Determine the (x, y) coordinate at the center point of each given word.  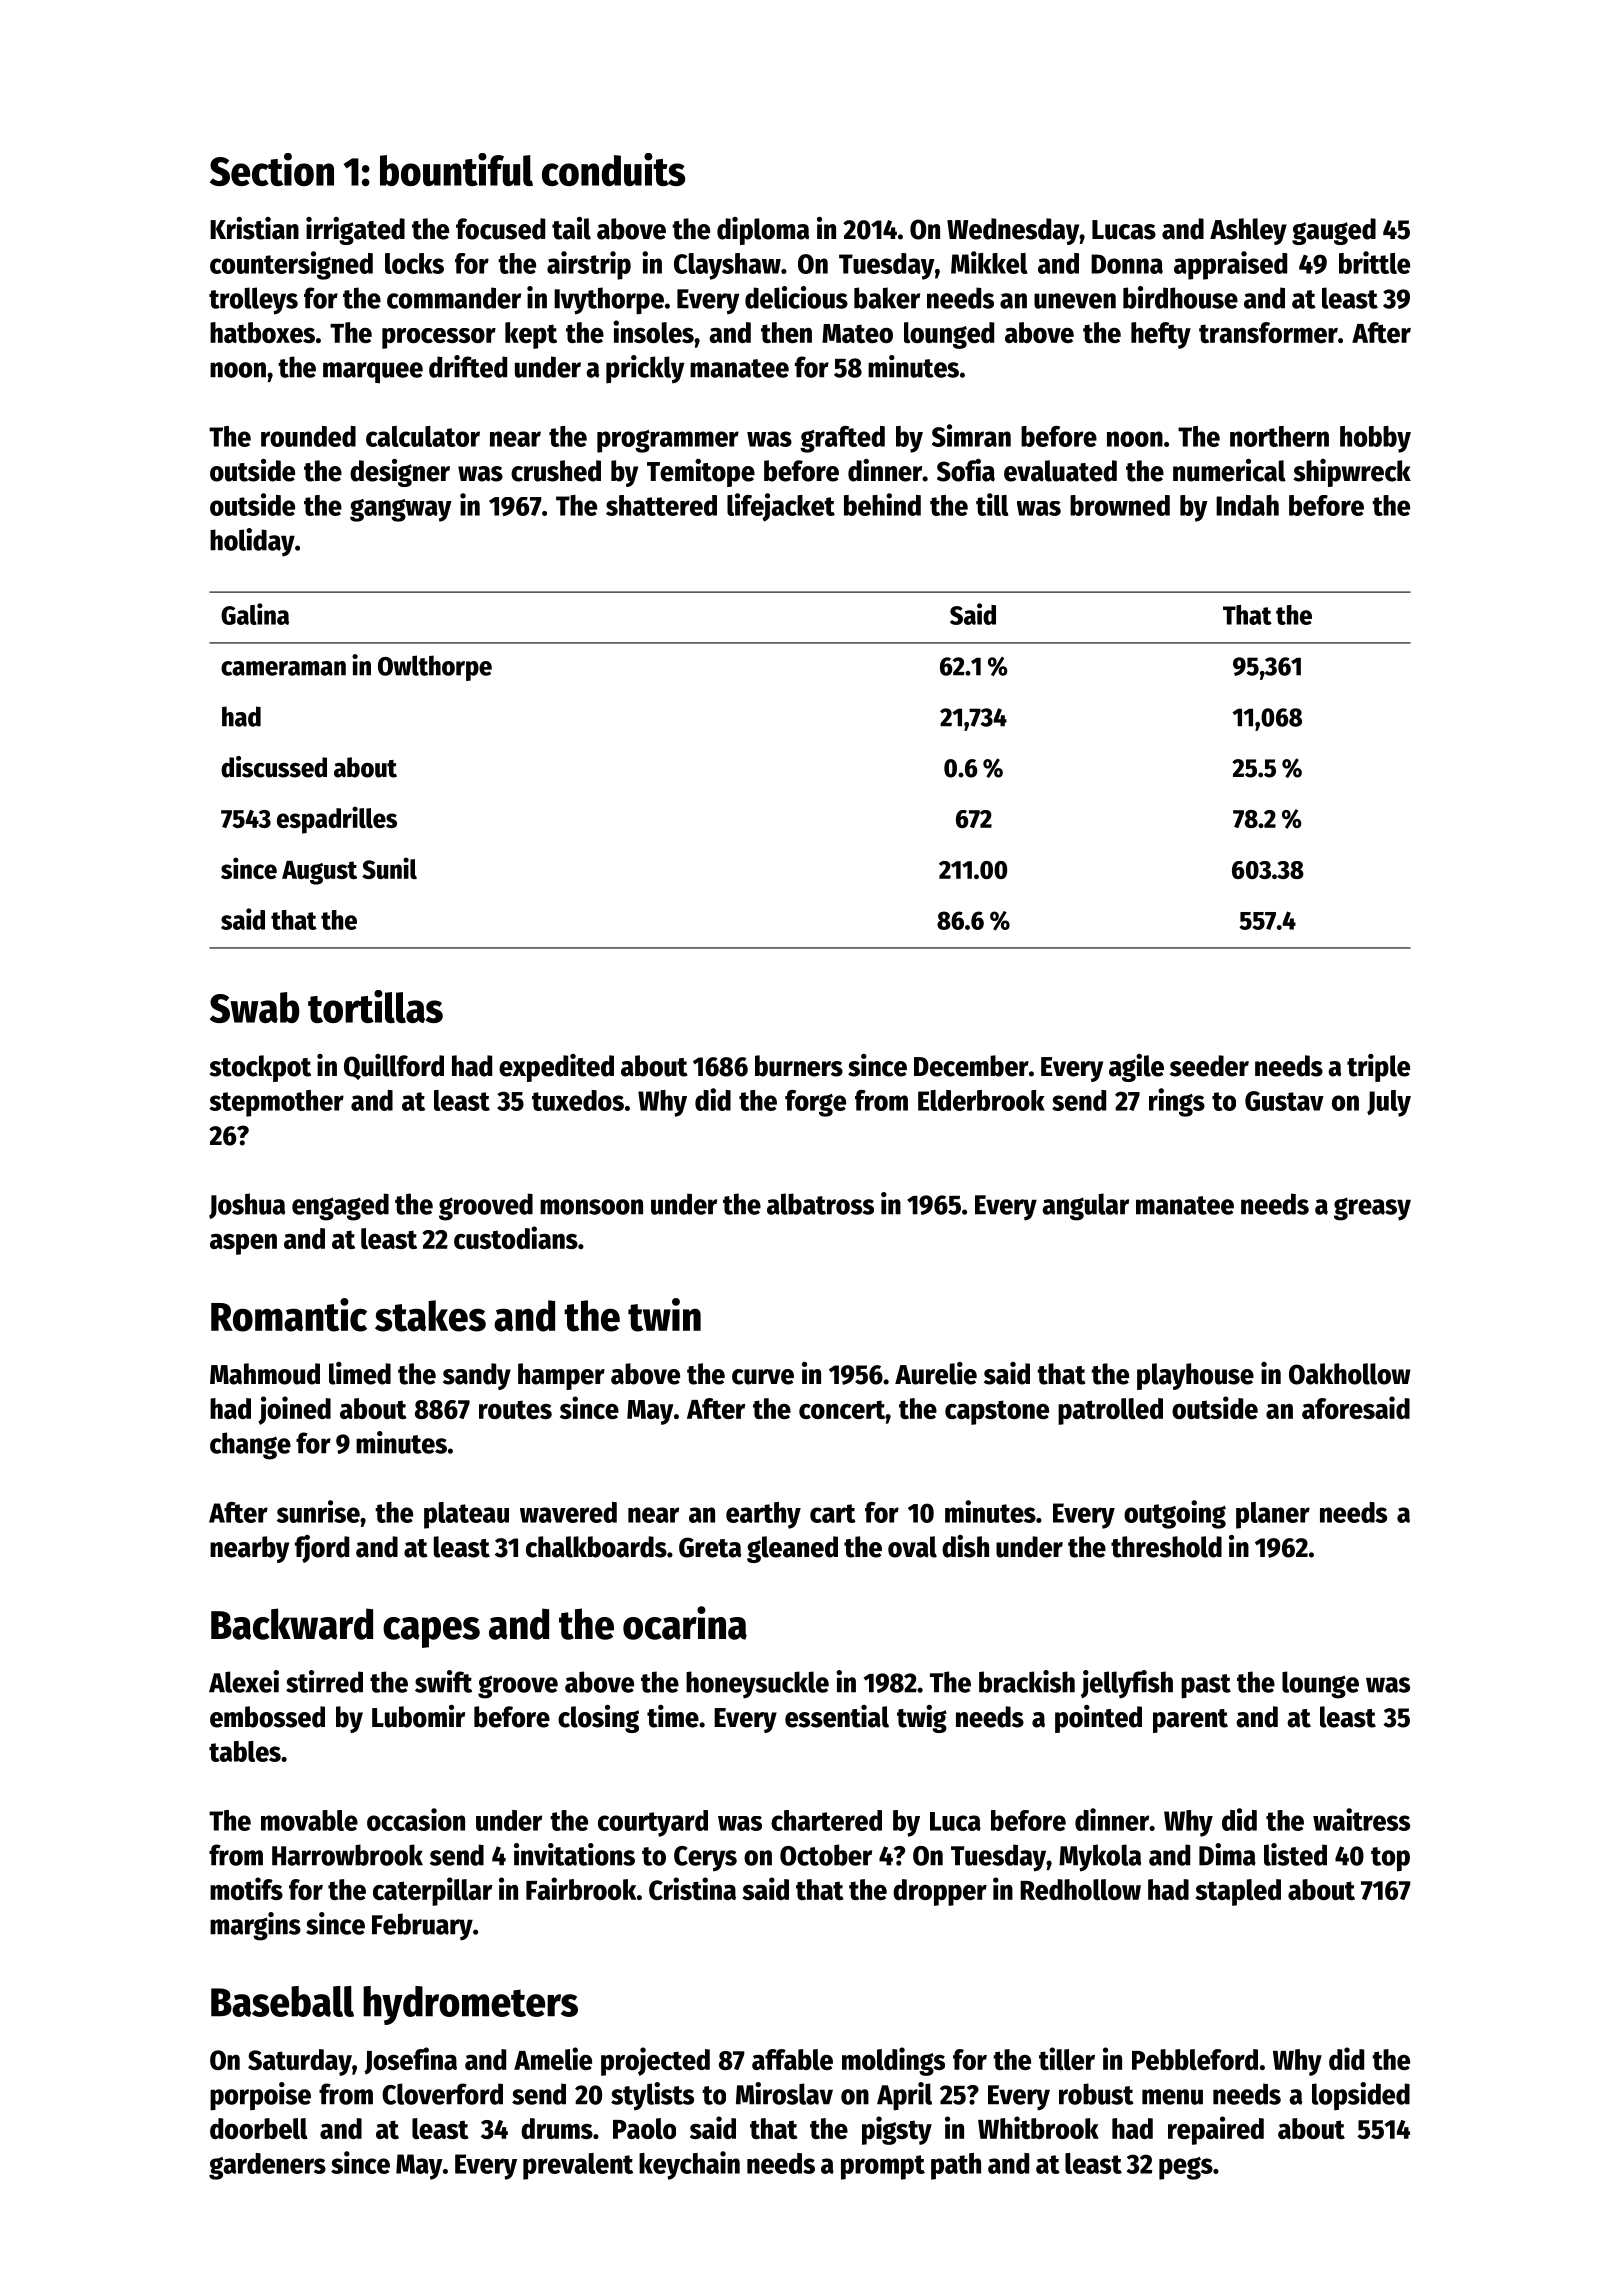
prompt (883, 2167)
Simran (971, 435)
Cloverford (442, 2094)
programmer (668, 441)
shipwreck (1352, 473)
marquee (373, 373)
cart (833, 1513)
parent (1190, 1721)
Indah (1247, 505)
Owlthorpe (435, 668)
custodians (516, 1237)
